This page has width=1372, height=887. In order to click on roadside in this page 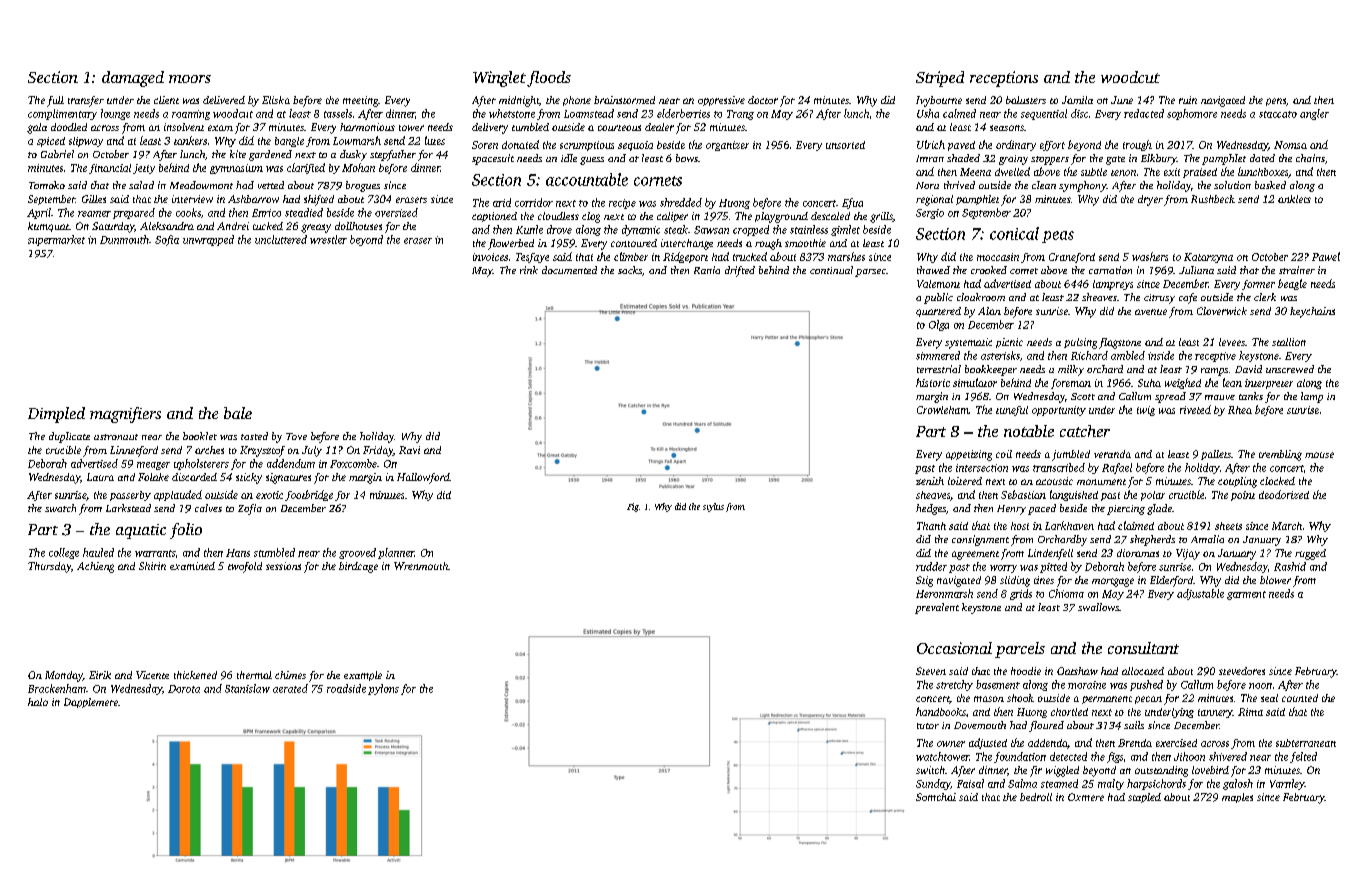, I will do `click(346, 688)`.
